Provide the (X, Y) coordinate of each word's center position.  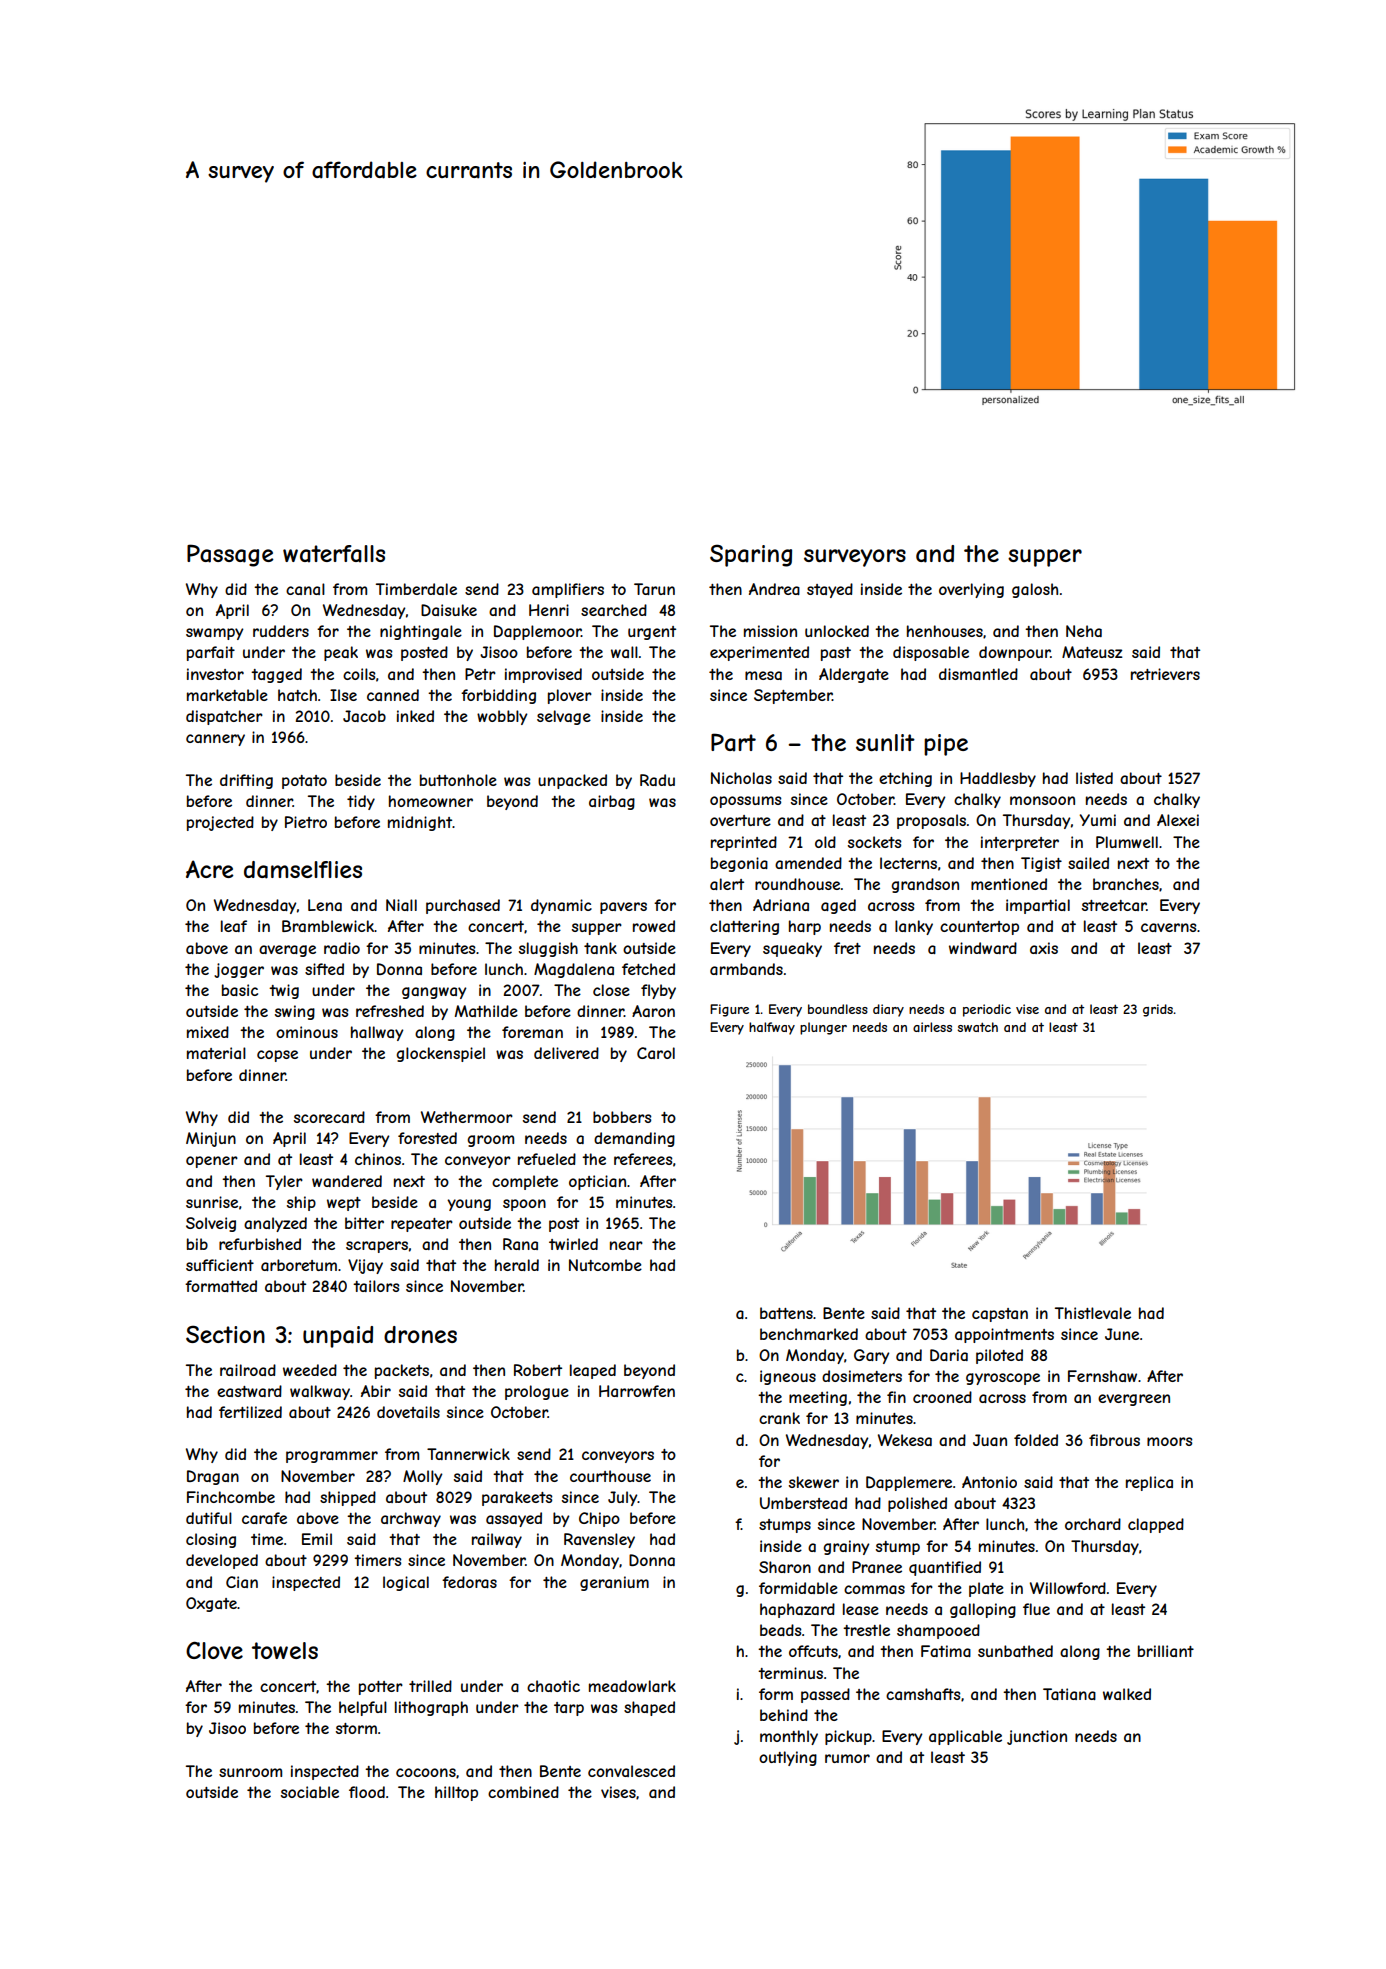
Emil (317, 1539)
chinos (378, 1159)
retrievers (1165, 674)
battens (786, 1313)
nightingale (421, 632)
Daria (949, 1355)
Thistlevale (1093, 1313)
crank (779, 1418)
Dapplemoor (537, 632)
